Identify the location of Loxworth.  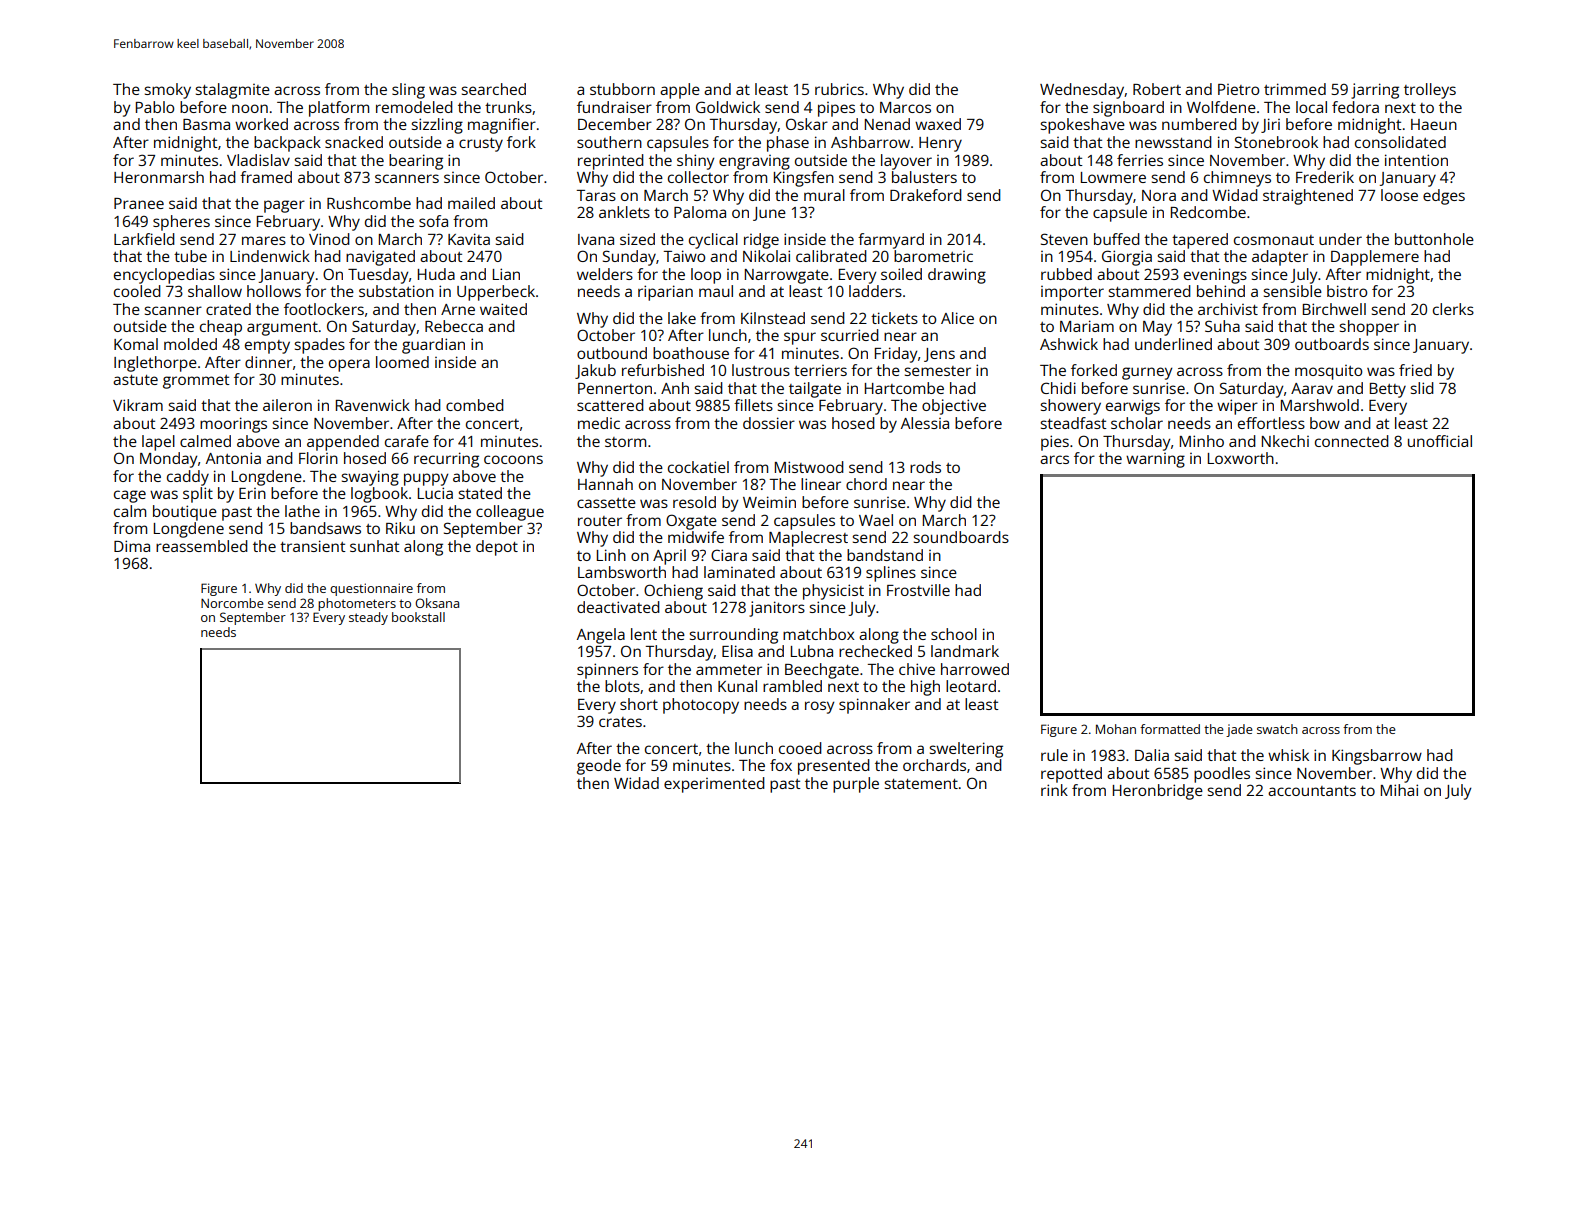
(1241, 458).
